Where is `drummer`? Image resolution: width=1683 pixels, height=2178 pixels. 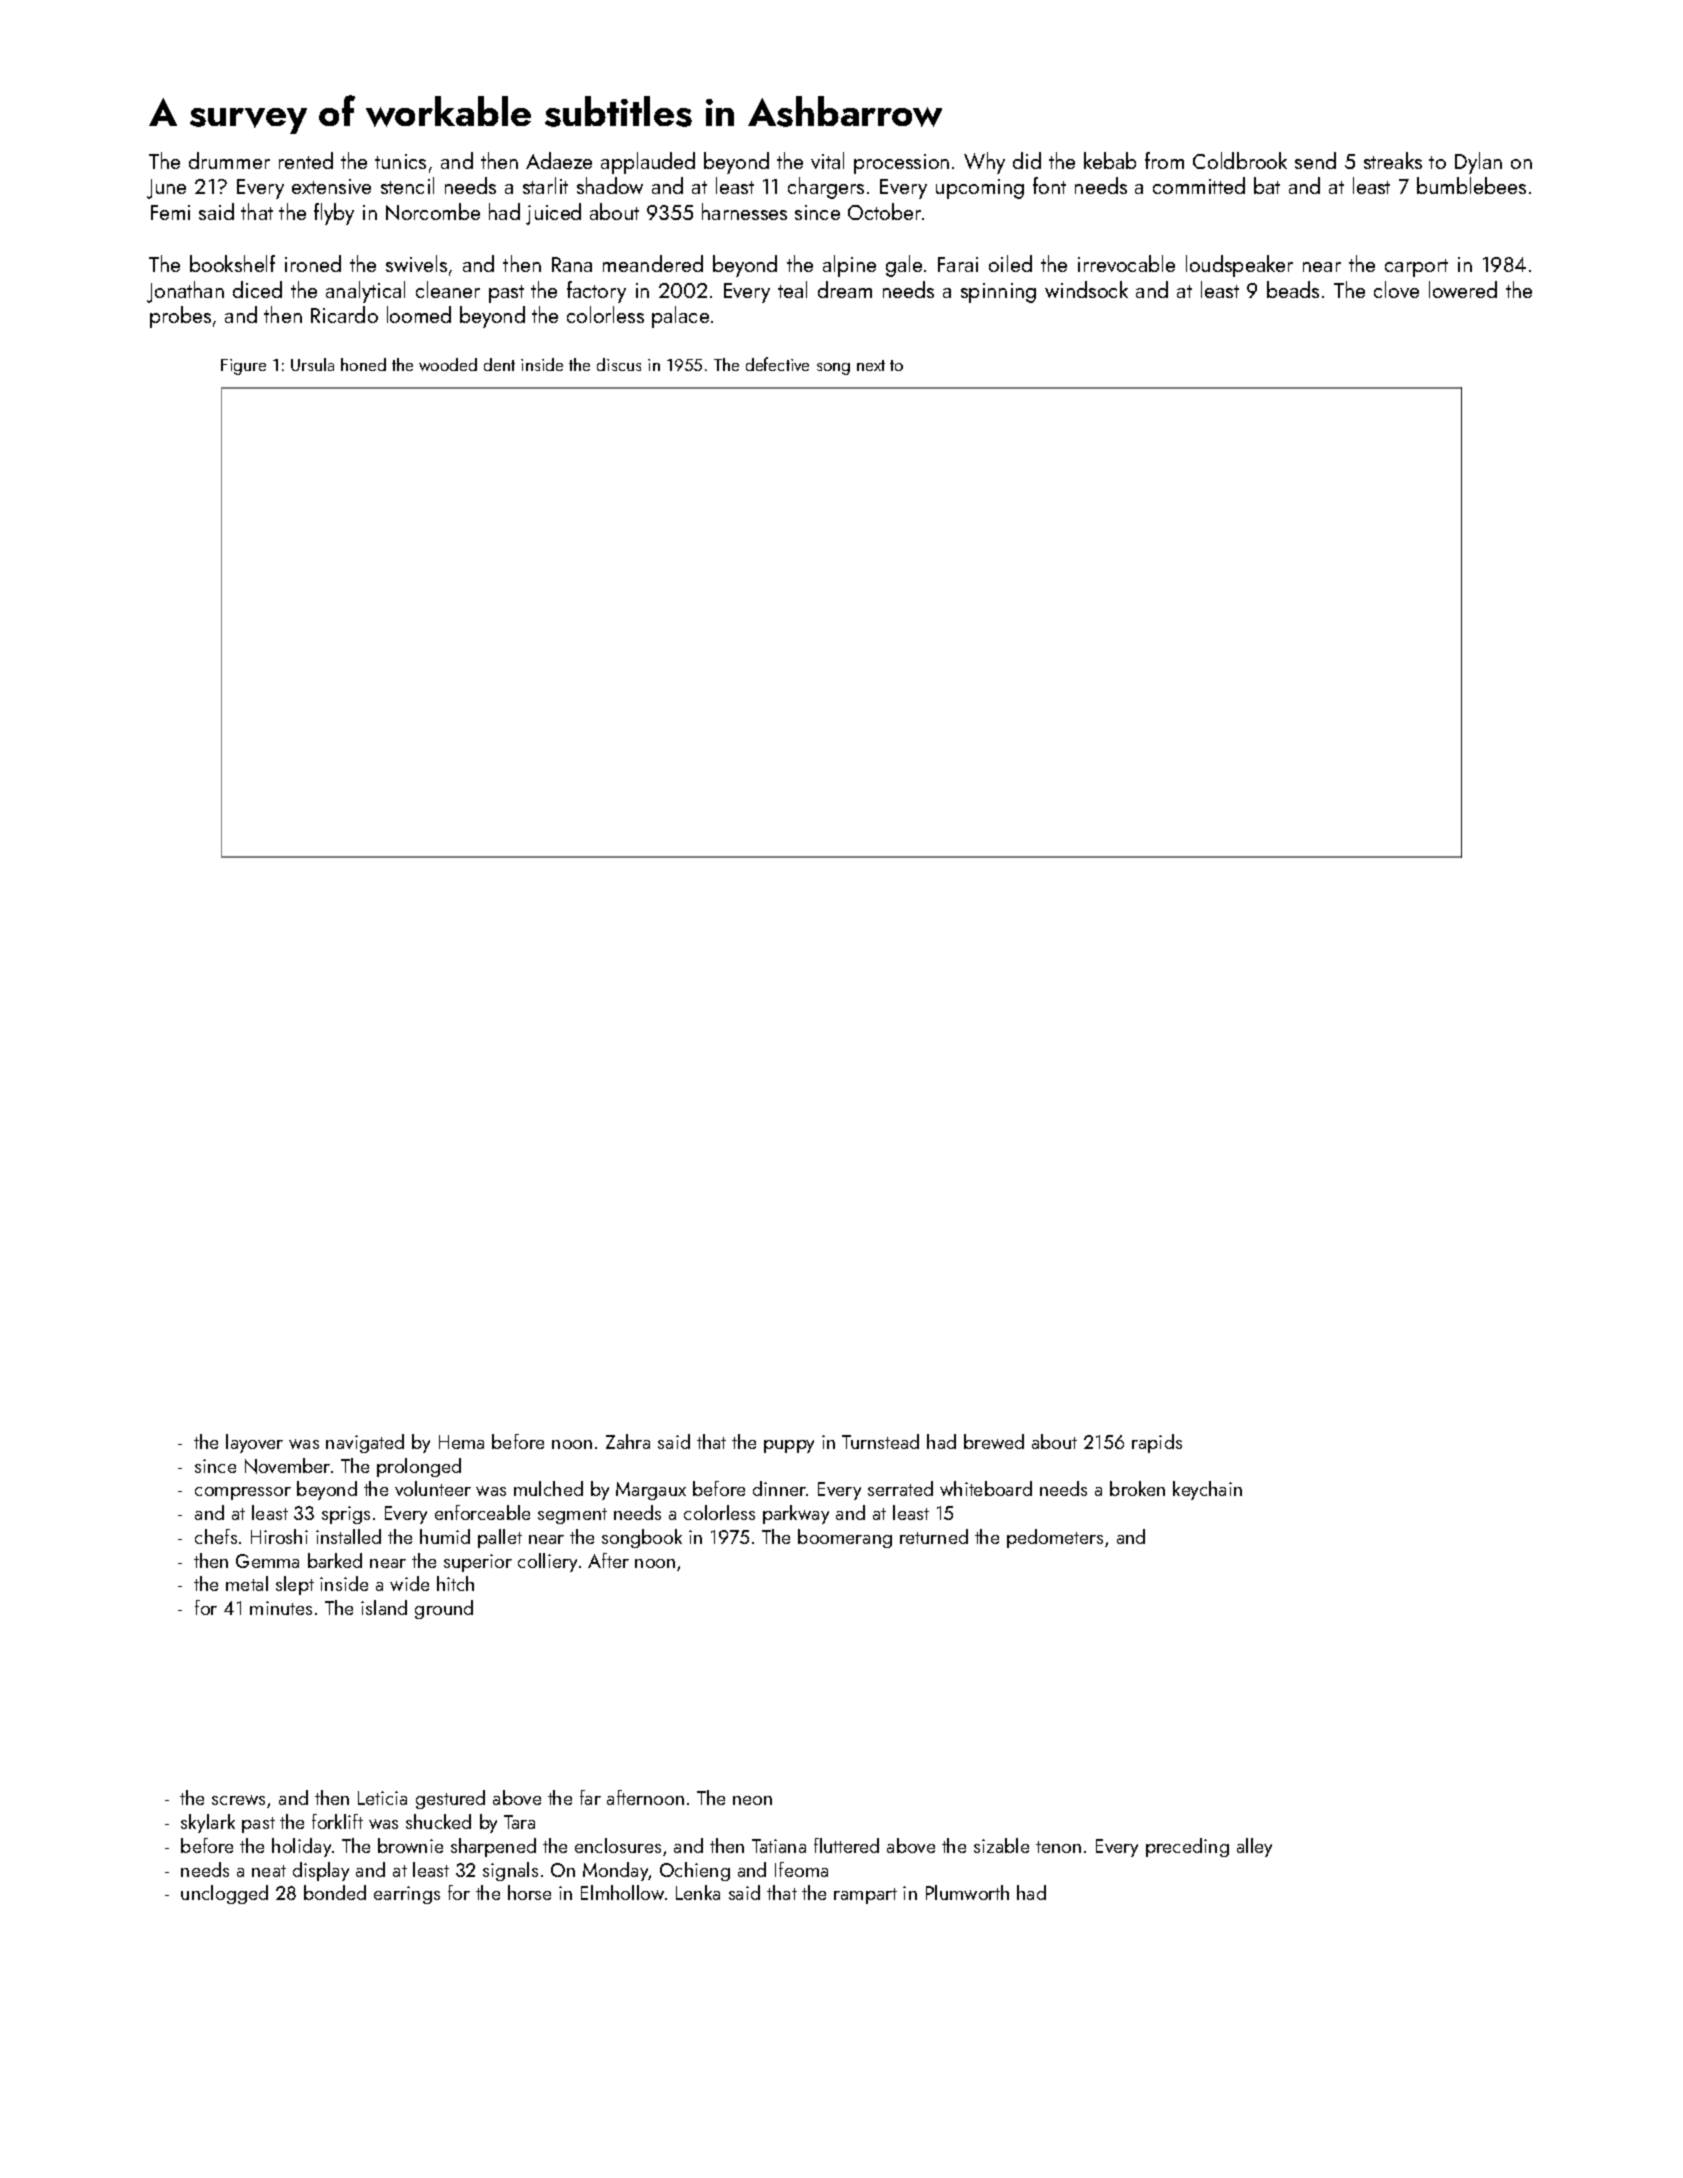
drummer is located at coordinates (229, 160).
